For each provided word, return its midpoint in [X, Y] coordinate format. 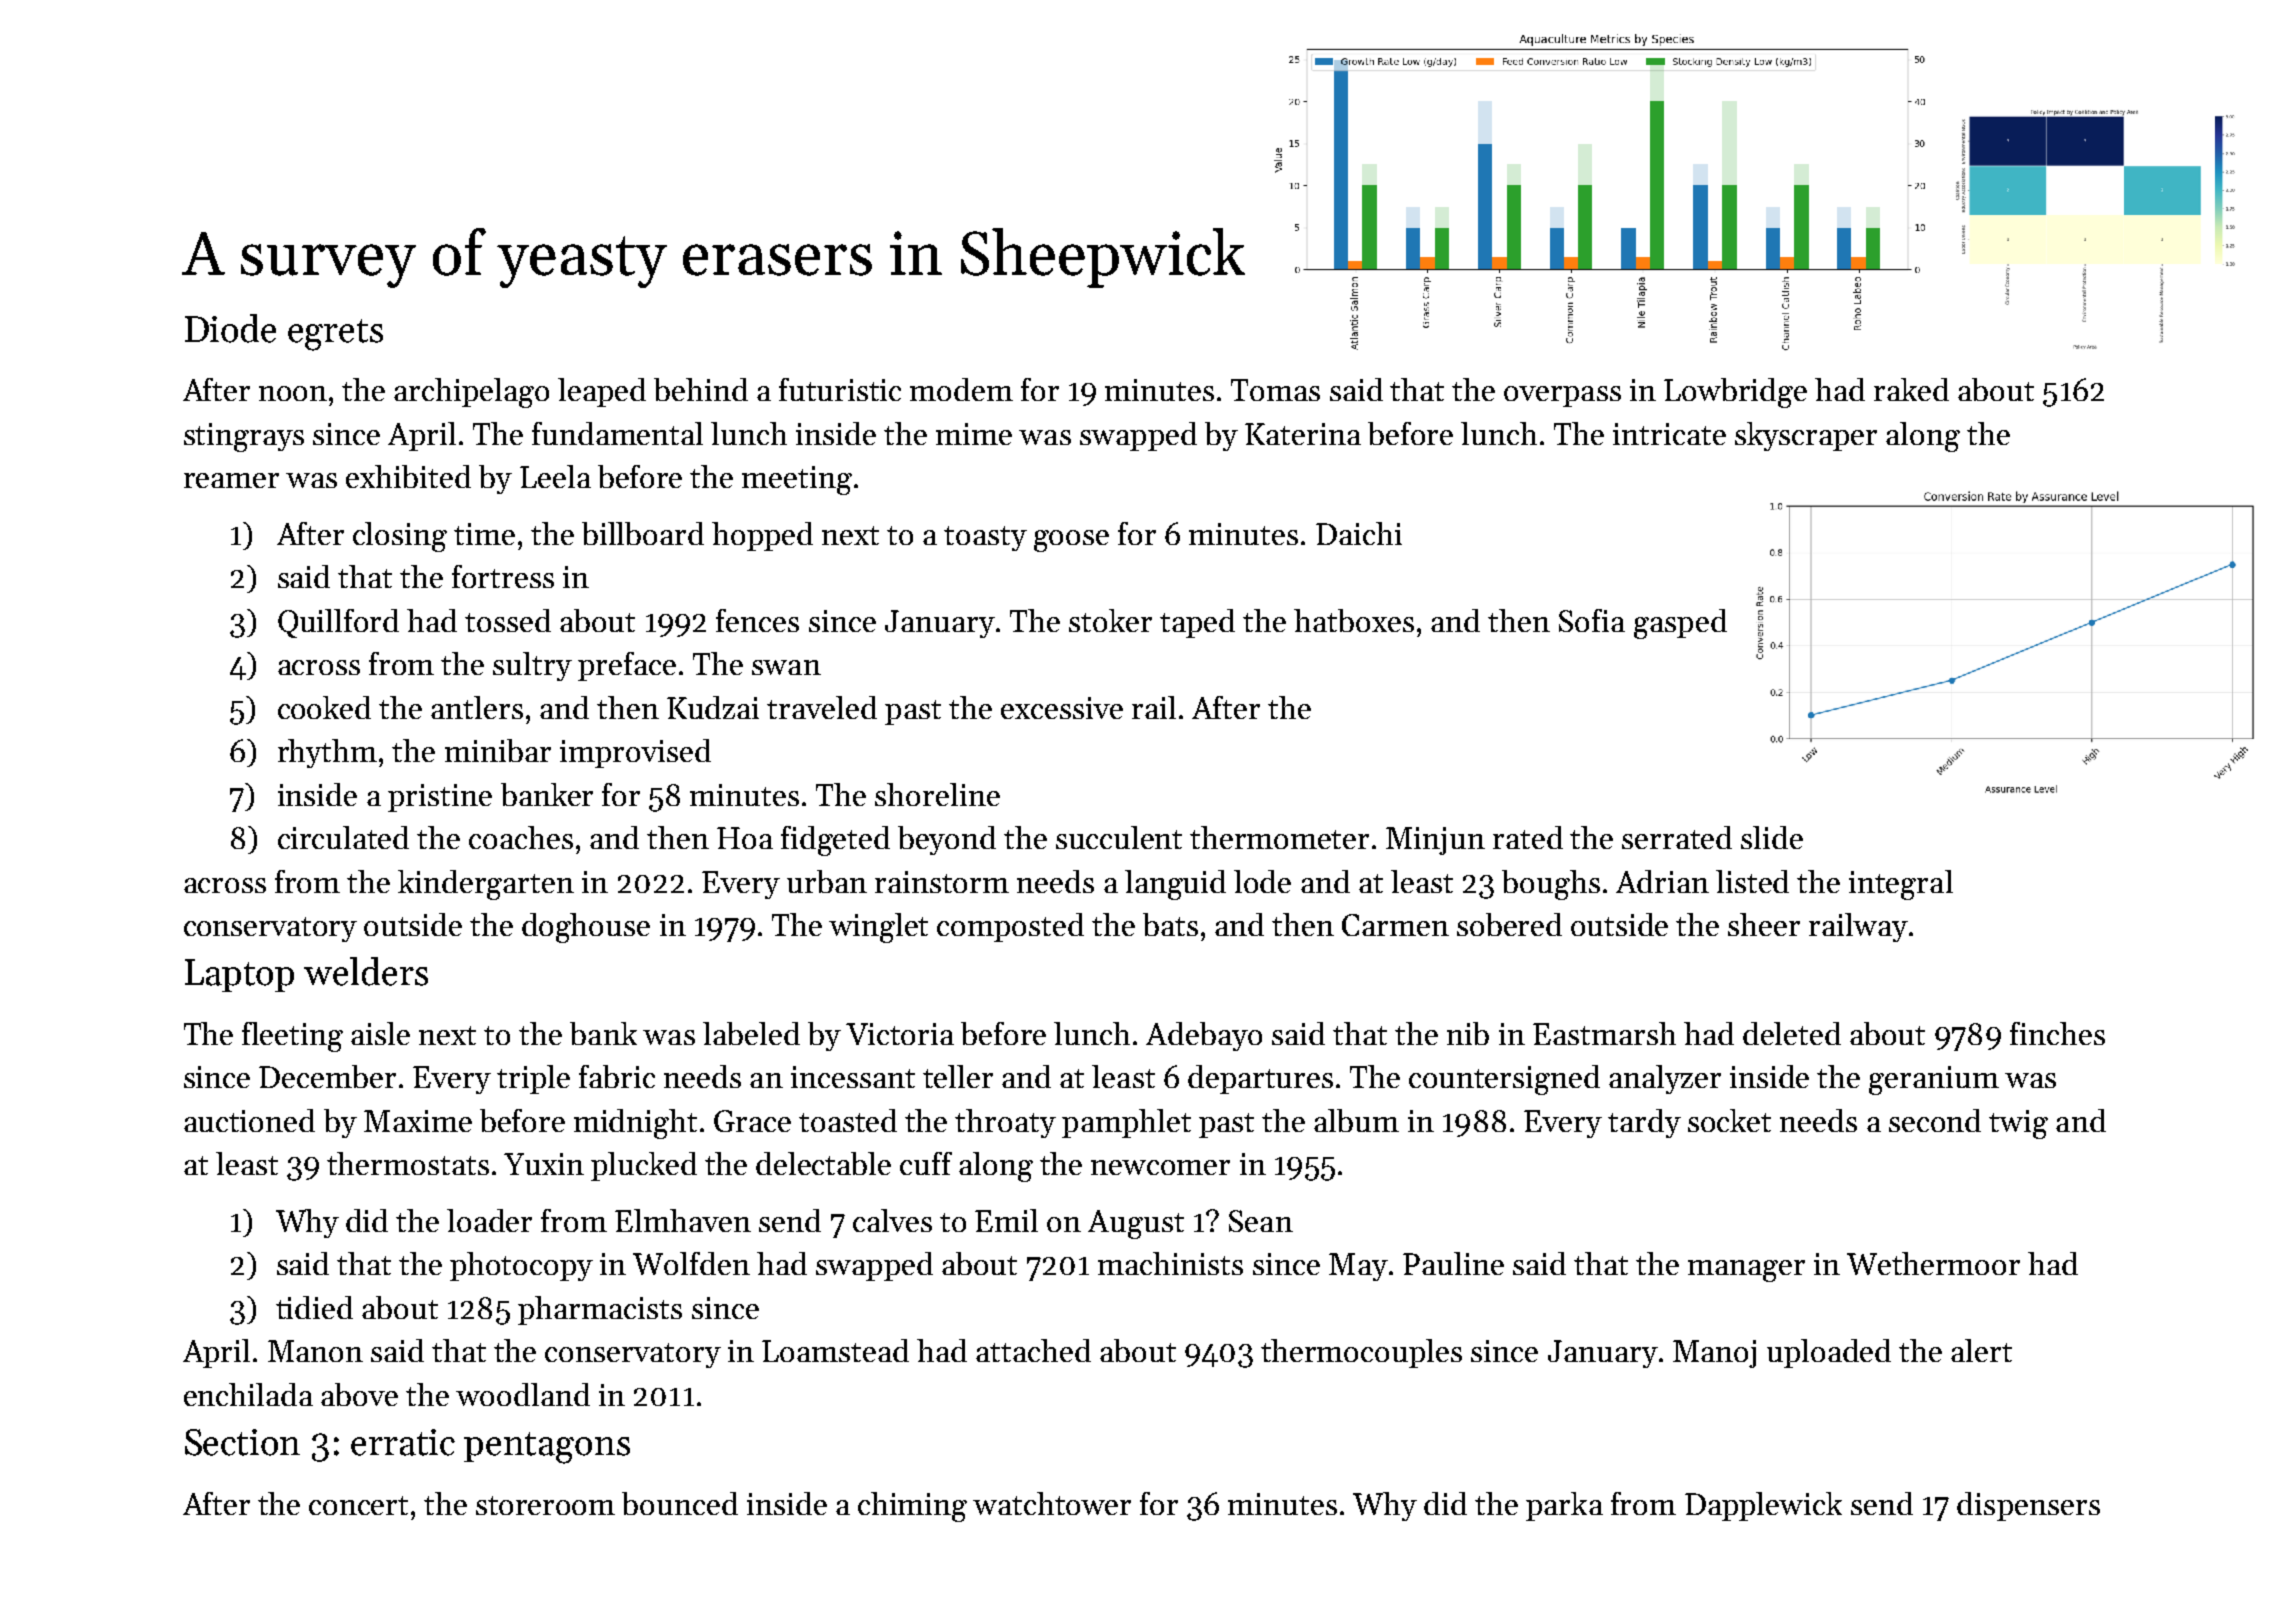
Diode [230, 328]
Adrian [1662, 881]
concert [358, 1505]
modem [961, 389]
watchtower [1052, 1503]
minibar [498, 750]
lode [1262, 881]
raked [1911, 389]
